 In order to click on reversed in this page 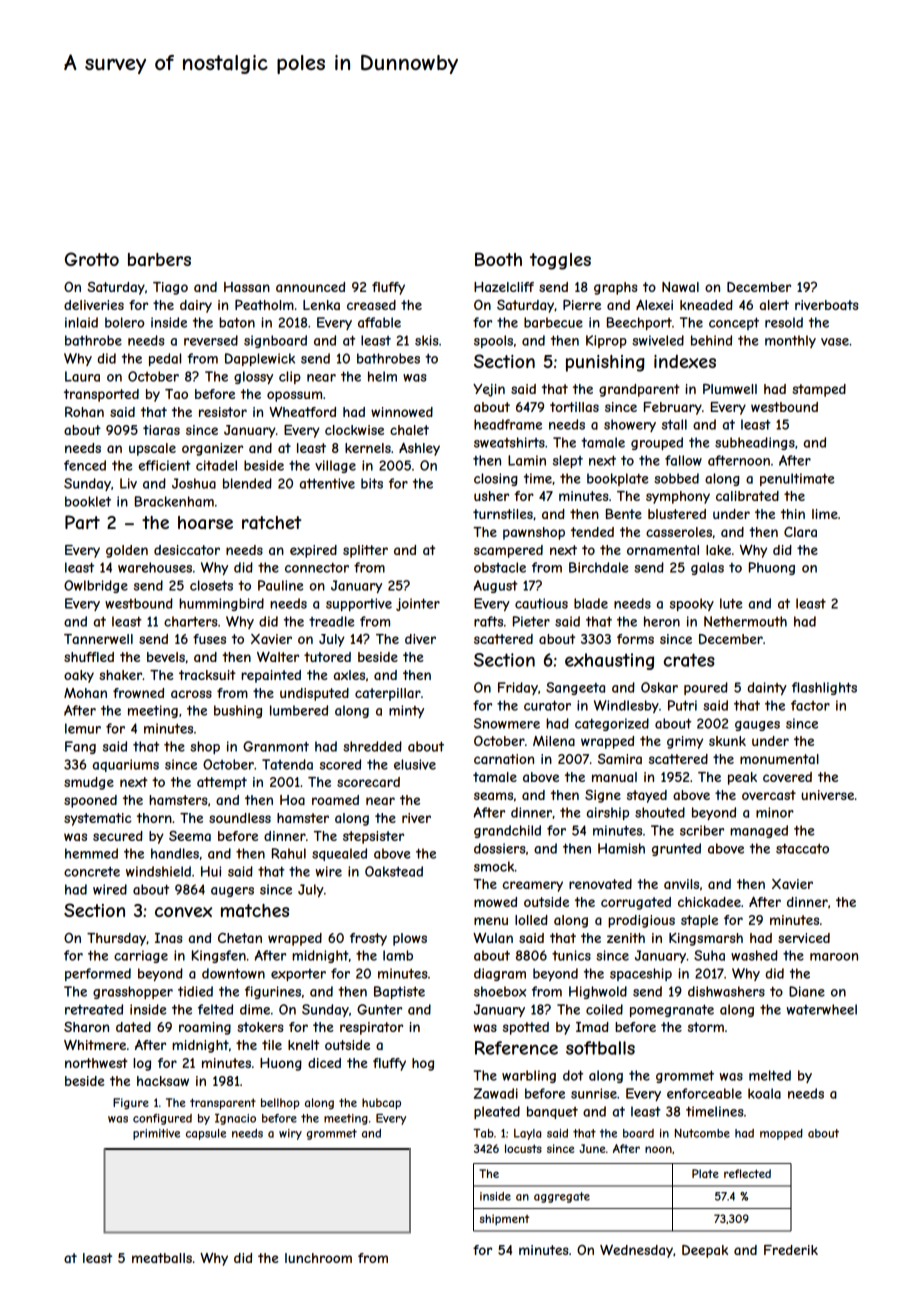, I will do `click(211, 340)`.
